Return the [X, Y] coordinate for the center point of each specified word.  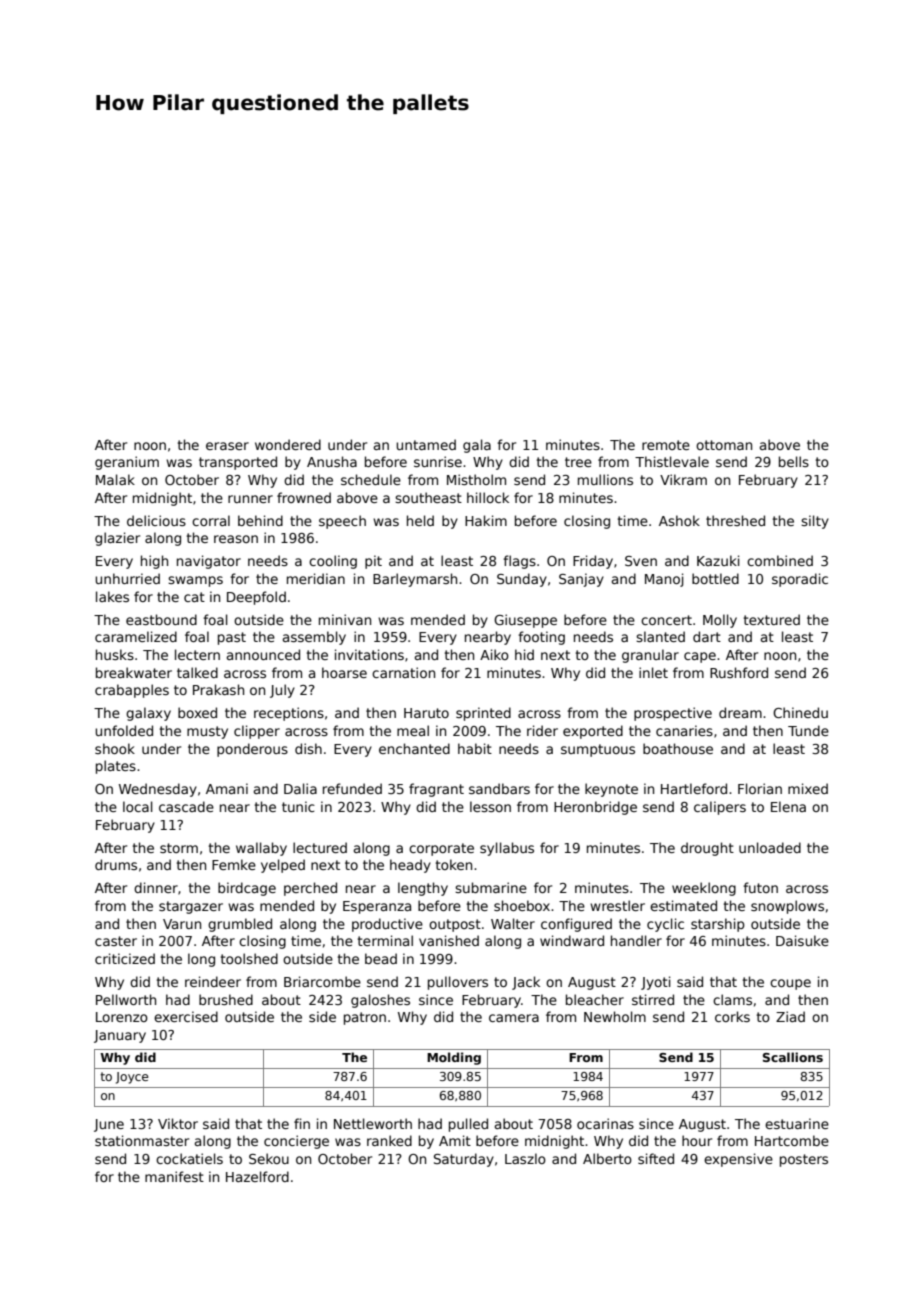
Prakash [218, 689]
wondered [288, 444]
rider [542, 730]
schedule [371, 479]
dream [740, 712]
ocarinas [605, 1123]
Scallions [793, 1057]
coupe [790, 984]
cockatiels [189, 1158]
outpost [455, 925]
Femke [234, 864]
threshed [735, 520]
